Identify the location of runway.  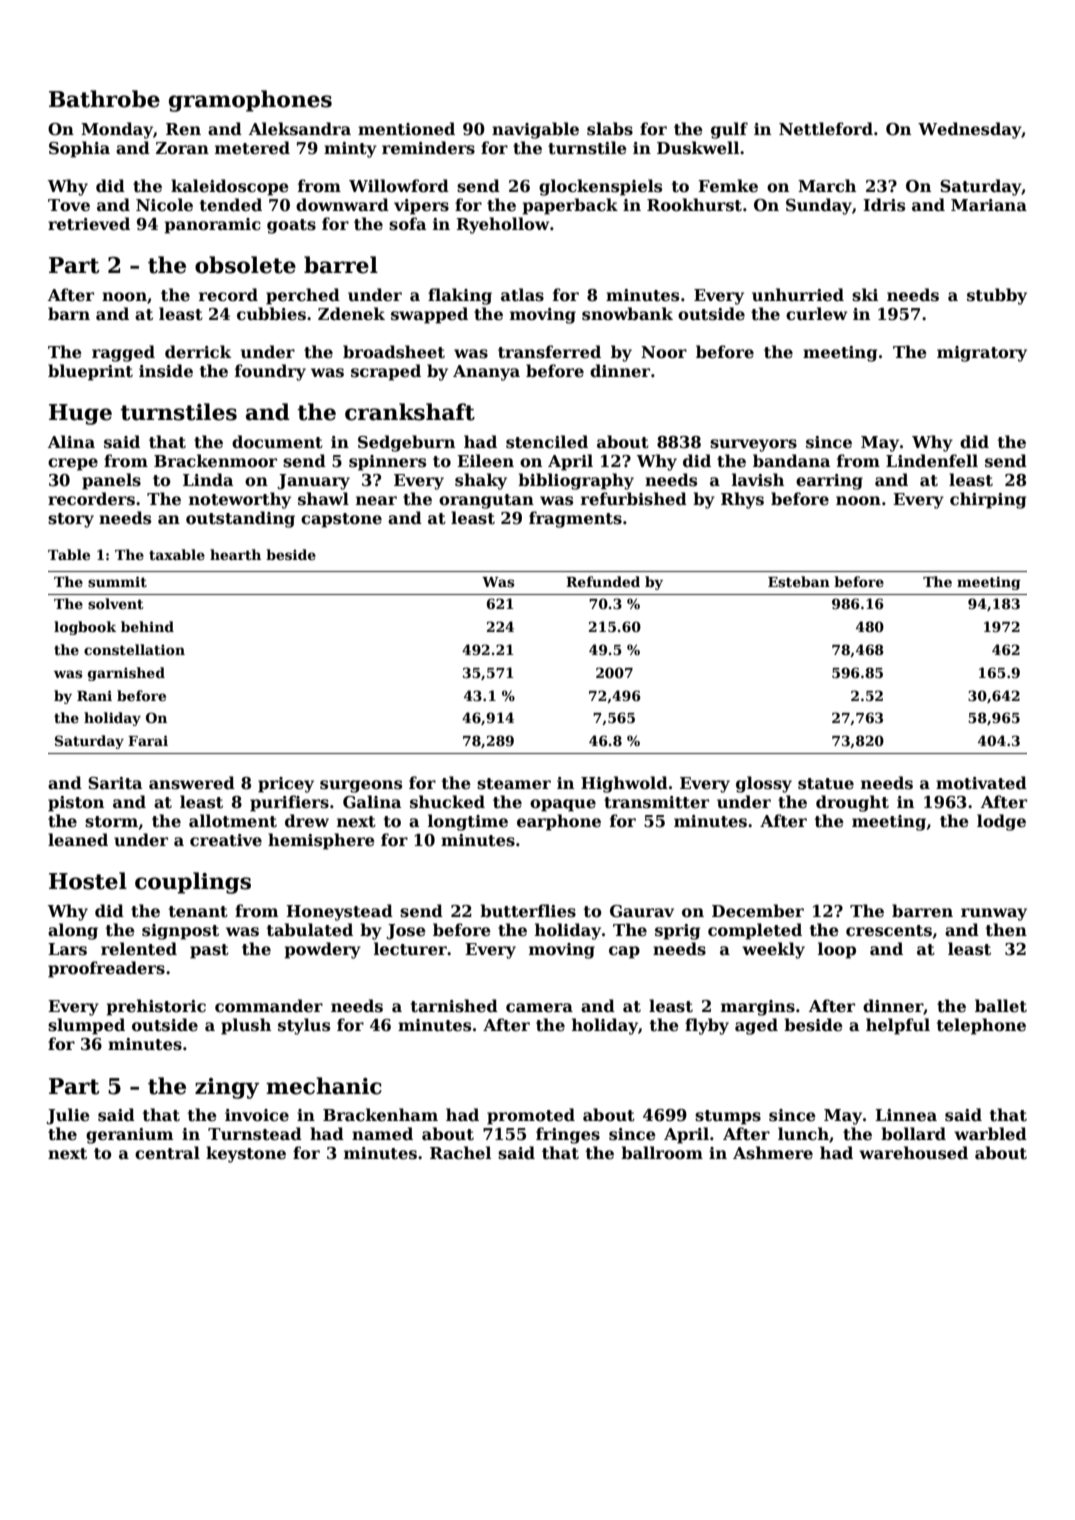
(994, 914).
